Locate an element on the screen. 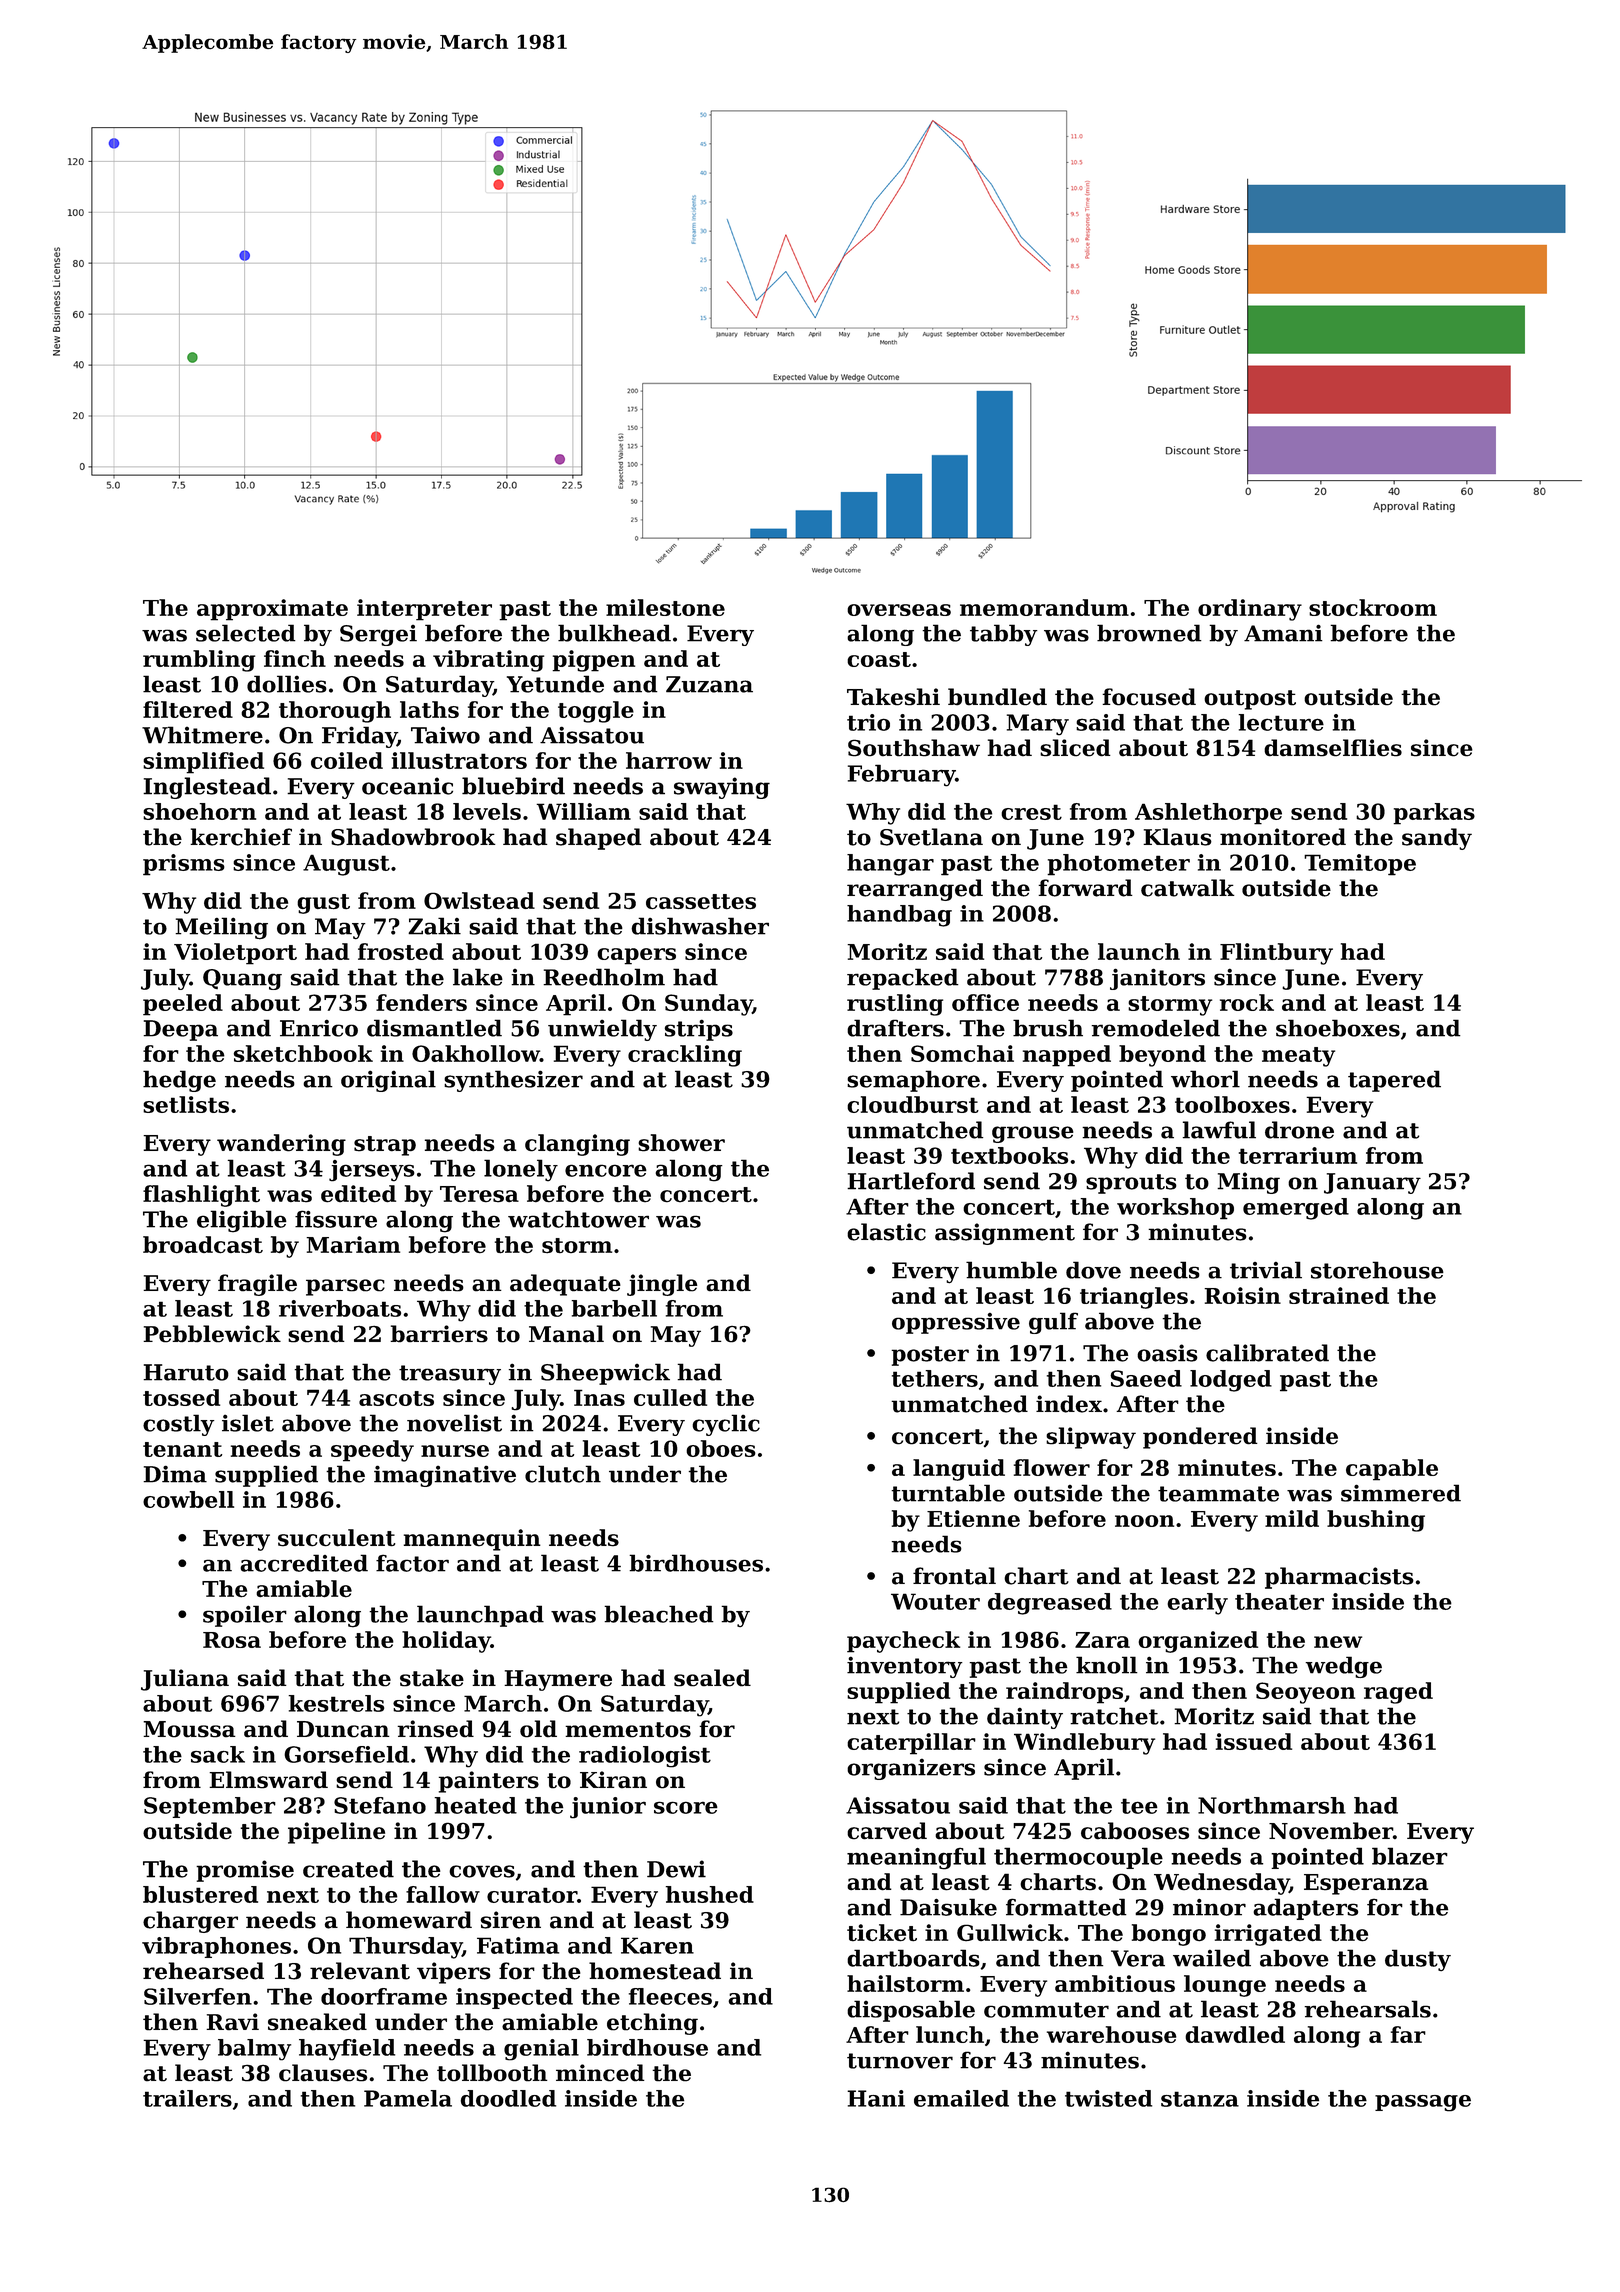 The width and height of the screenshot is (1620, 2292). milestone is located at coordinates (665, 607).
